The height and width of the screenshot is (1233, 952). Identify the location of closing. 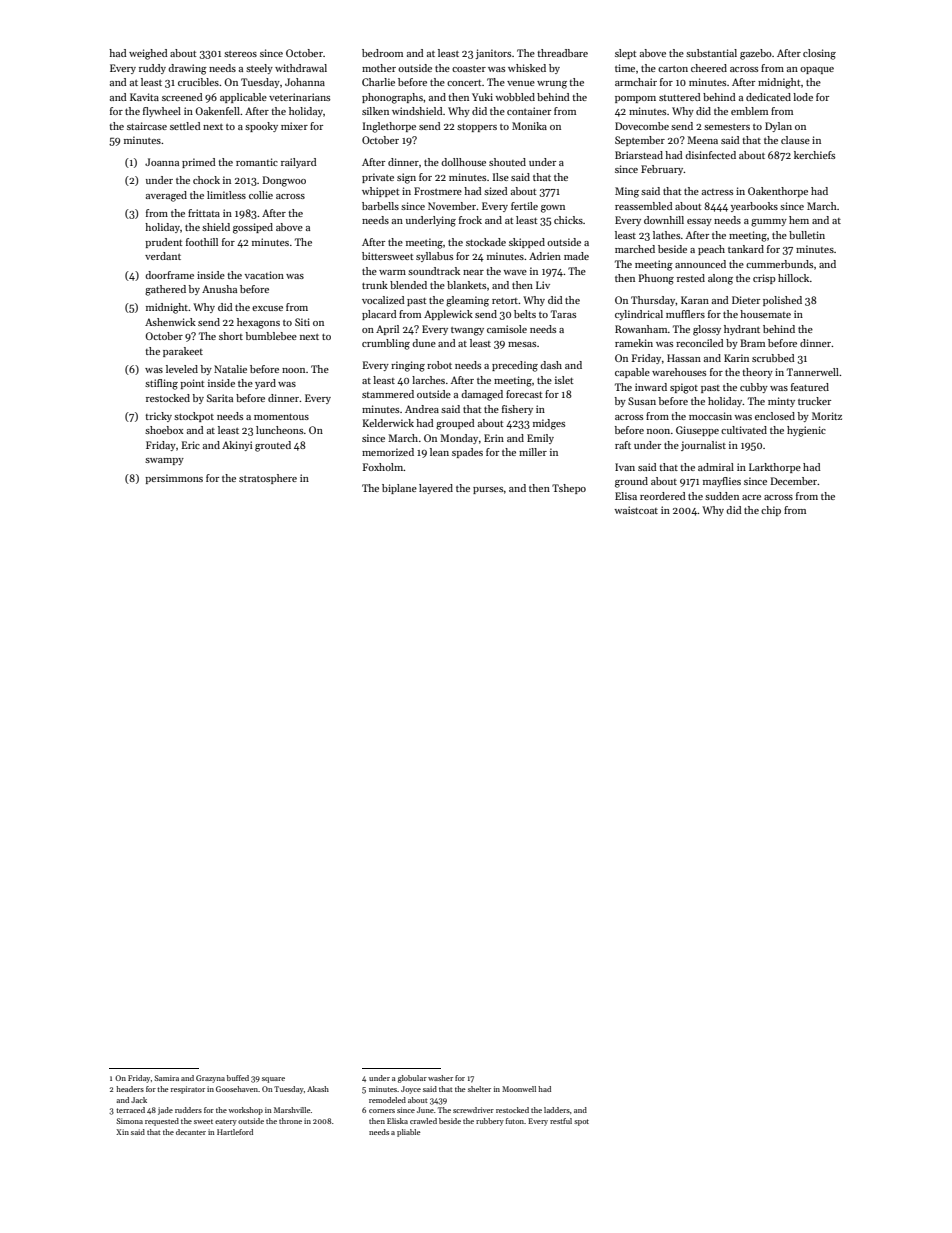
(819, 54).
